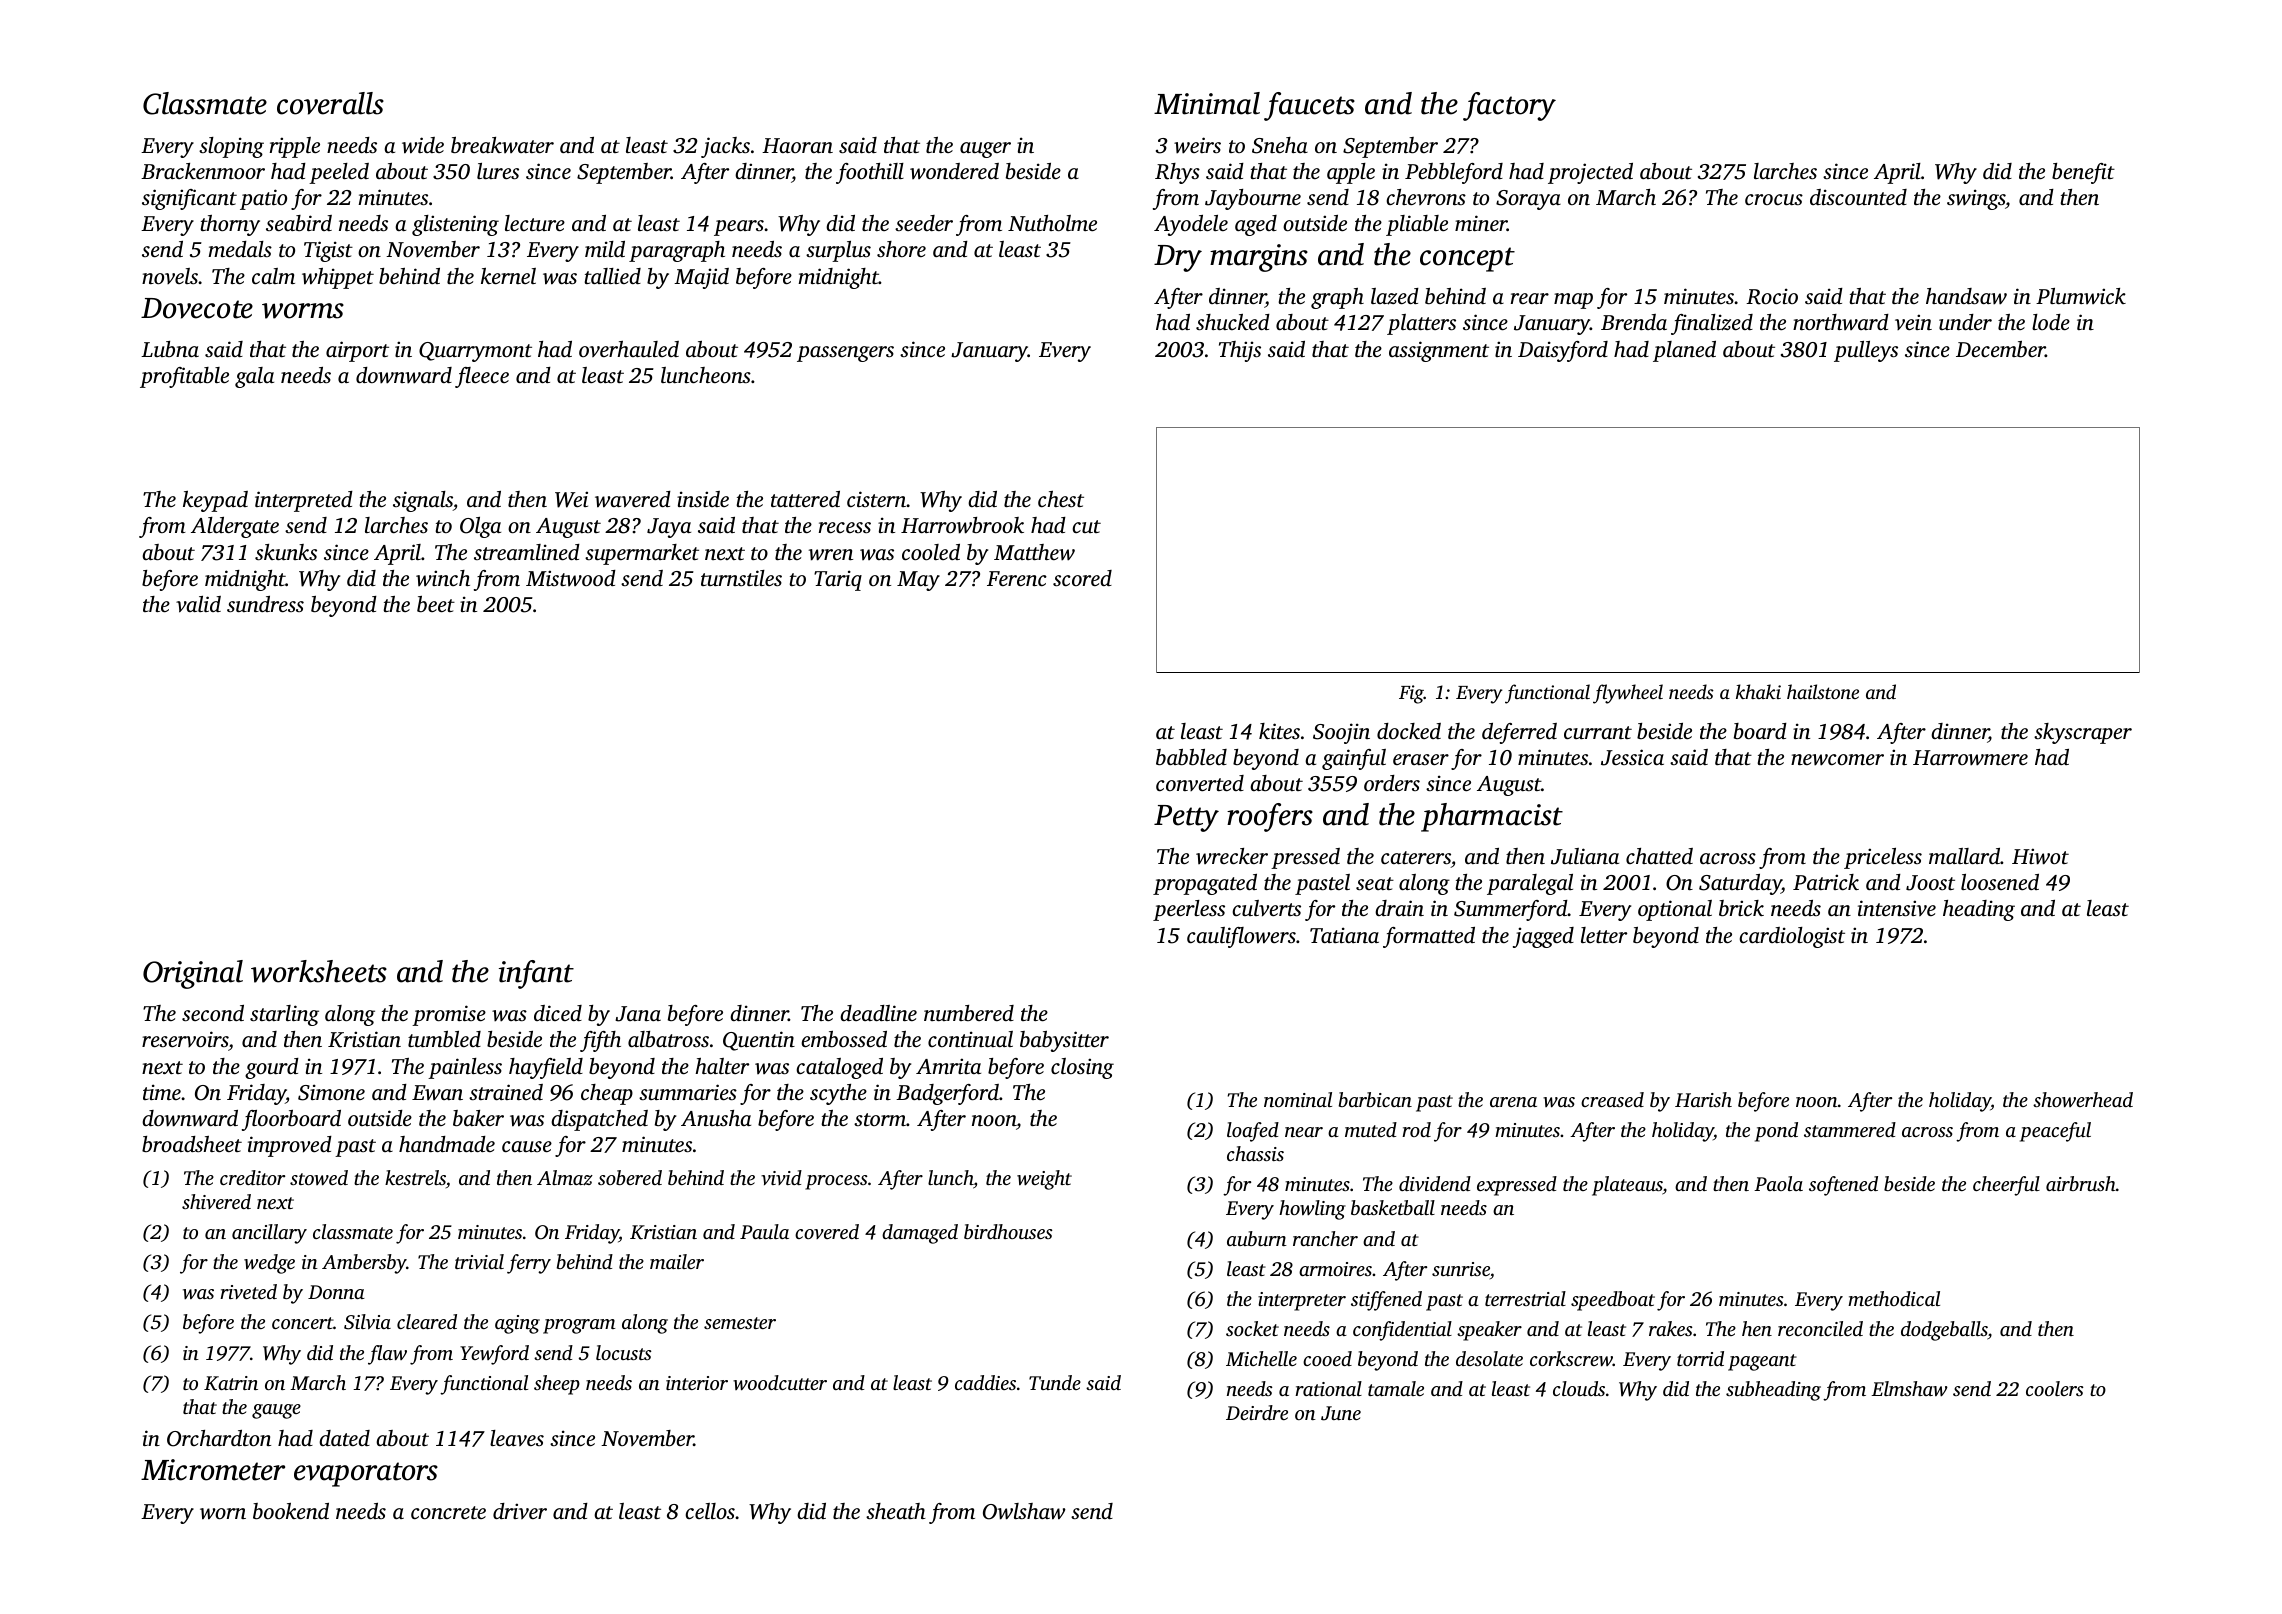  Describe the element at coordinates (1675, 910) in the screenshot. I see `optional` at that location.
